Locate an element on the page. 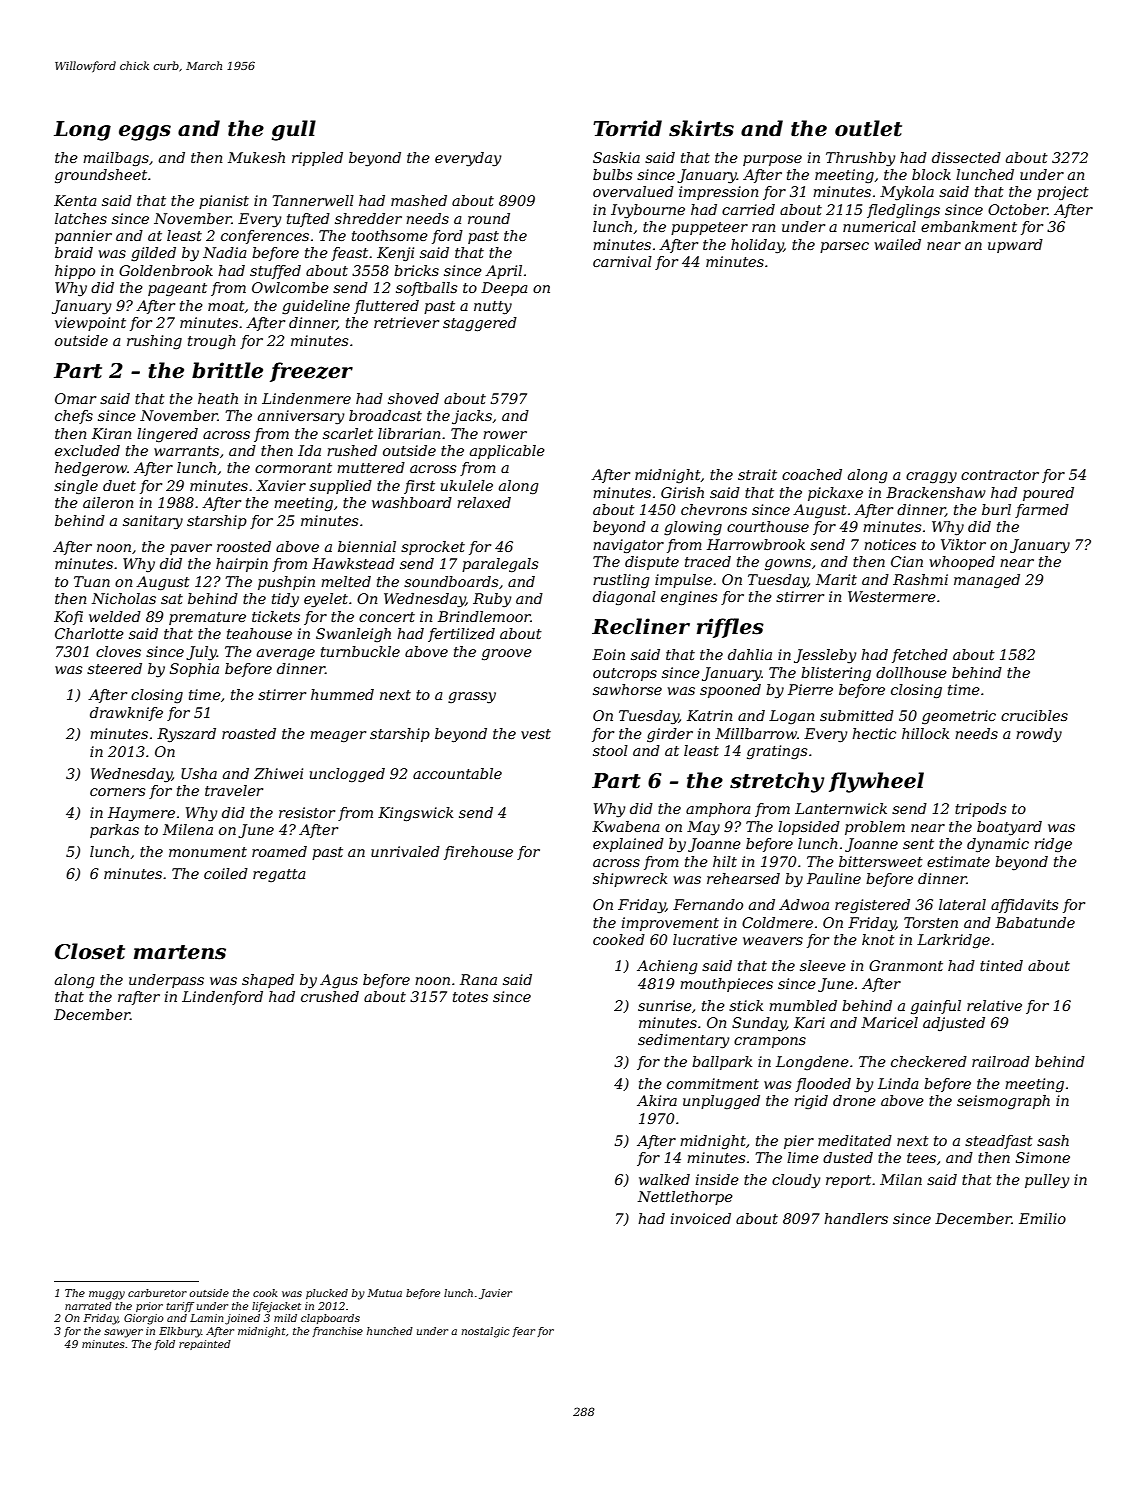 This image has width=1147, height=1485. rowdy is located at coordinates (1039, 735).
